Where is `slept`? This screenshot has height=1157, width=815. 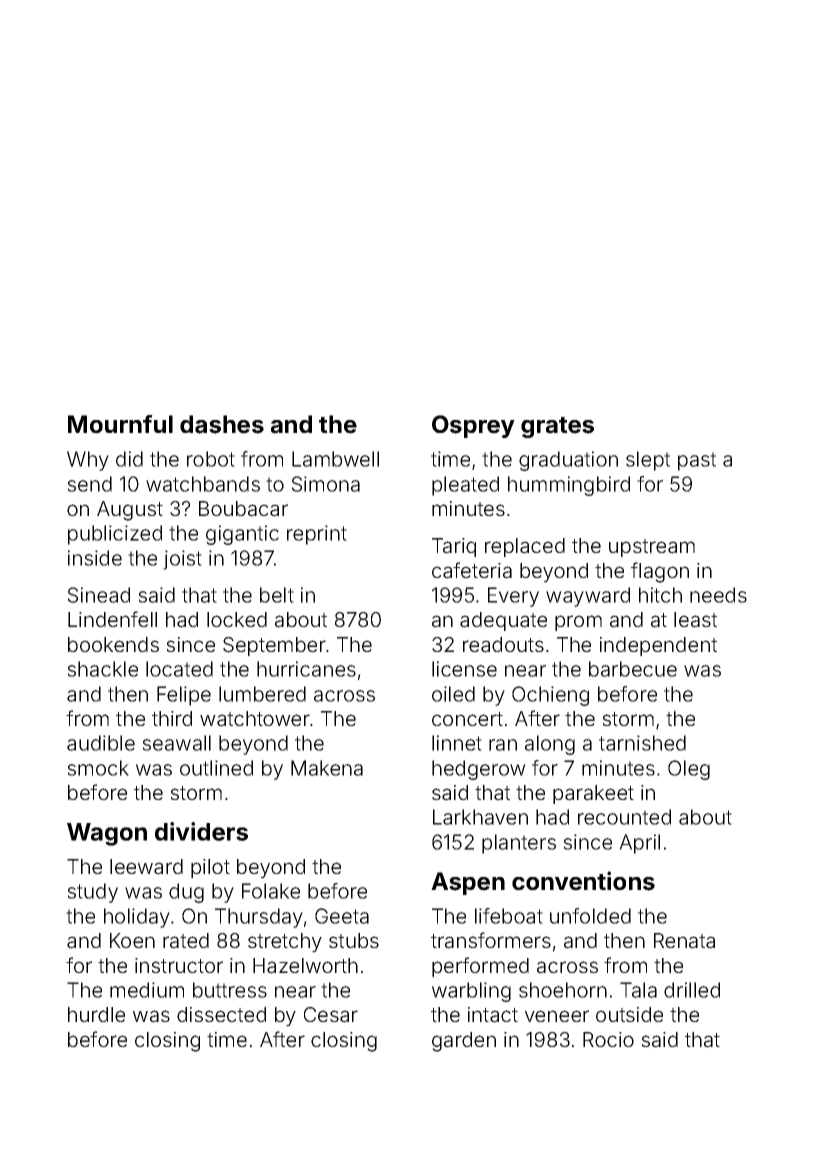 slept is located at coordinates (648, 461).
